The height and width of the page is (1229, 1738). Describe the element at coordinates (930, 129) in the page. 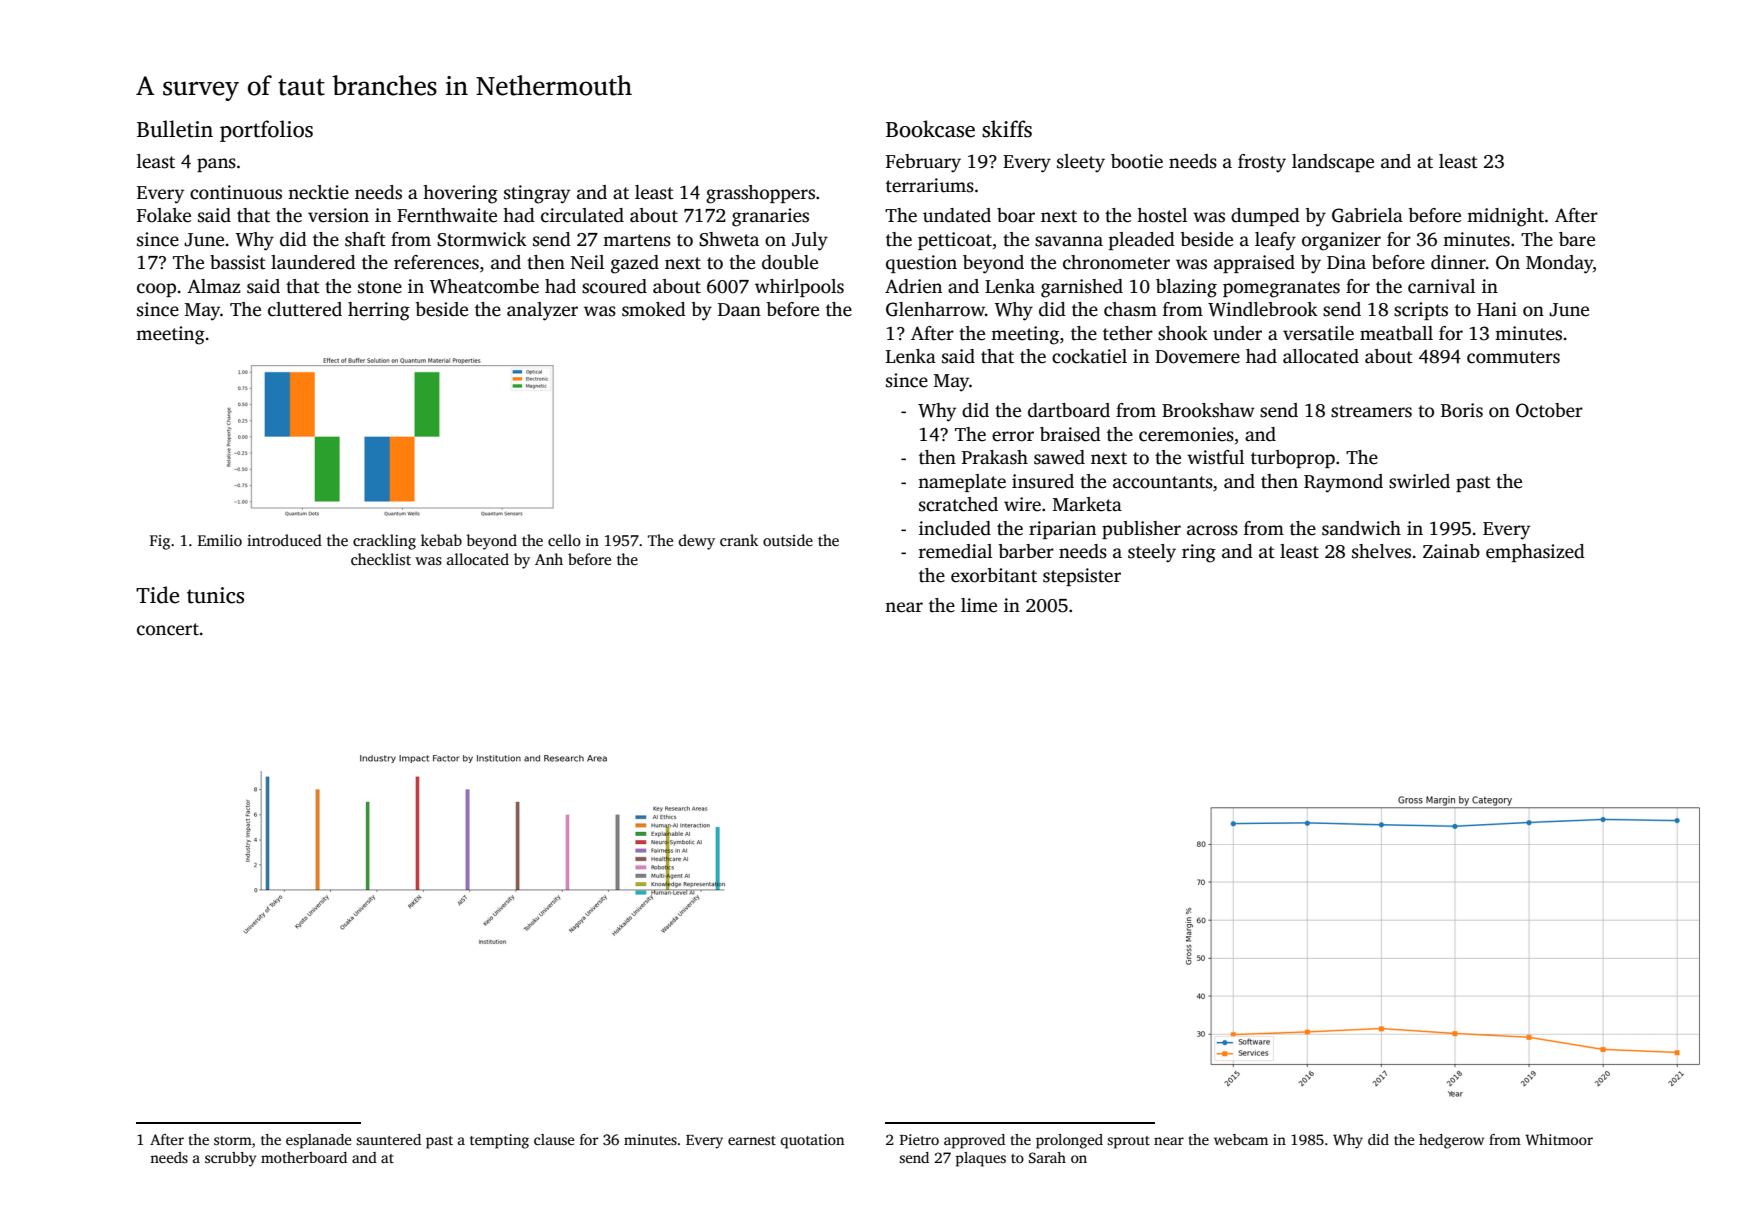

I see `Bookcase` at that location.
